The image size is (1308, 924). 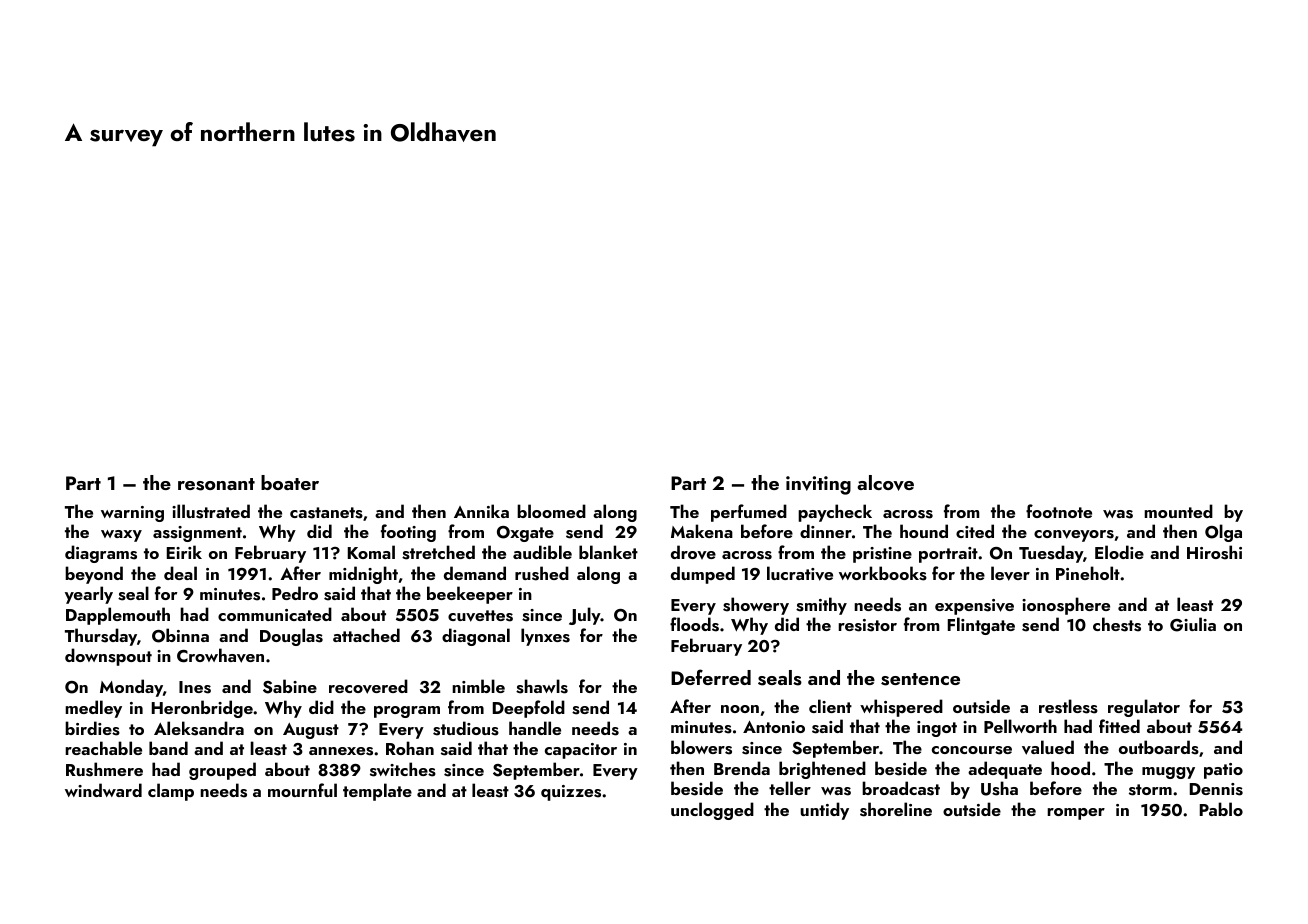 What do you see at coordinates (790, 788) in the document?
I see `teller` at bounding box center [790, 788].
